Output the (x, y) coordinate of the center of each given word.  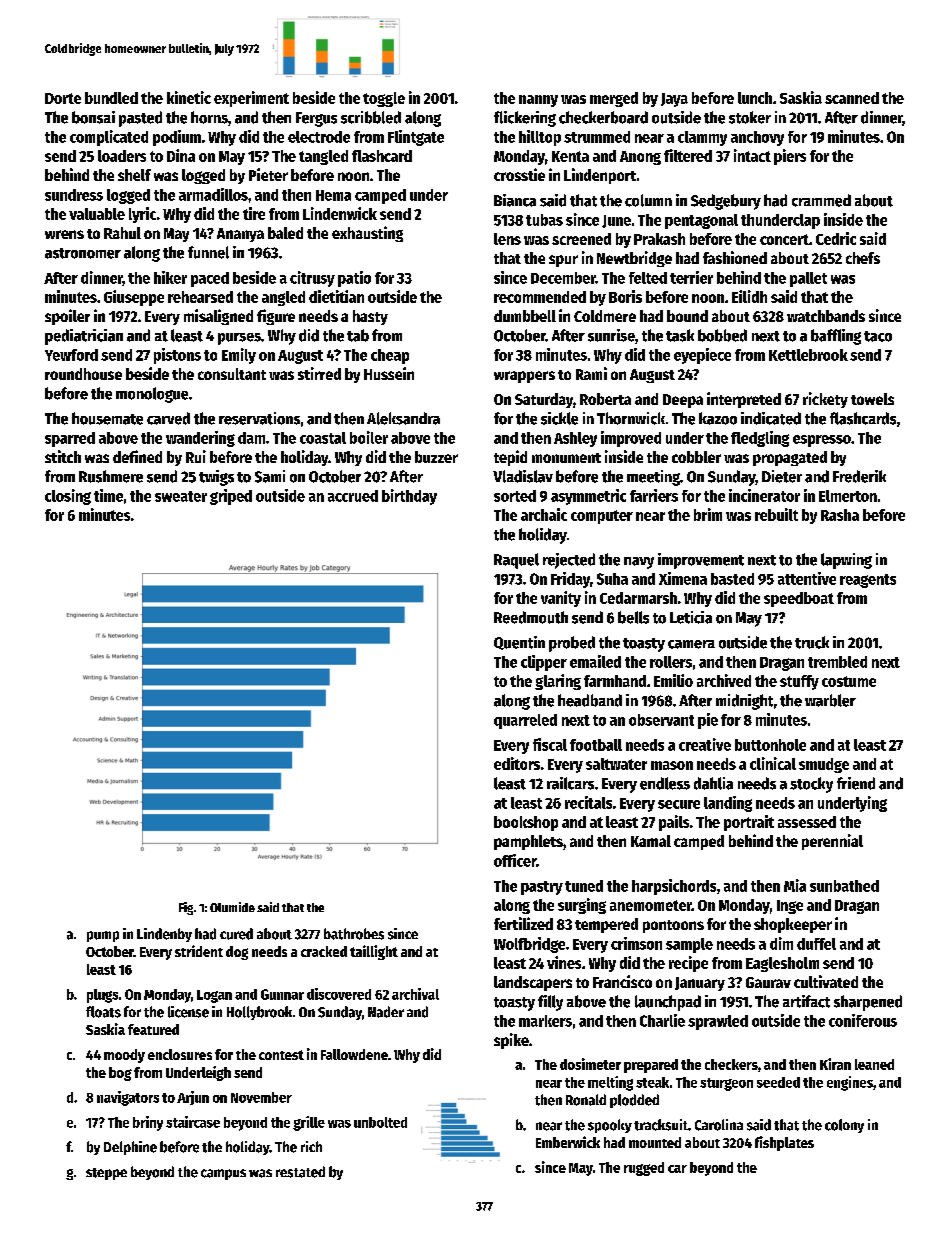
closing (68, 497)
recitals (588, 802)
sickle (559, 418)
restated (300, 1172)
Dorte (63, 98)
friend (856, 783)
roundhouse (83, 374)
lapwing (846, 561)
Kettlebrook (808, 355)
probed (572, 644)
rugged (644, 1169)
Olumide (232, 907)
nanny (538, 101)
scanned (852, 98)
